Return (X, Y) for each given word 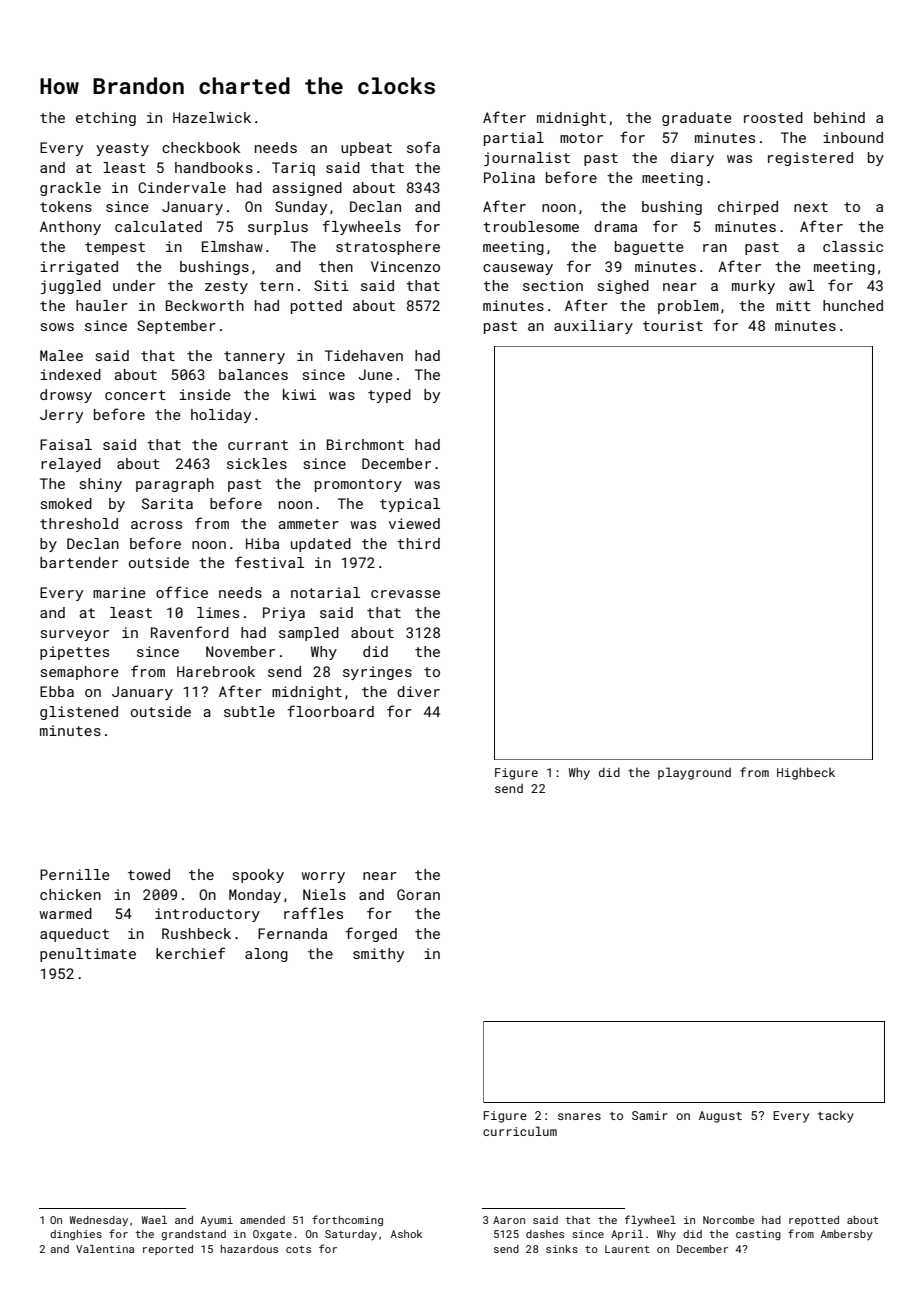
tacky (836, 1117)
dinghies (76, 1235)
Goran (418, 894)
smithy (378, 955)
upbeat (366, 149)
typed (389, 396)
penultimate (88, 955)
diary (692, 159)
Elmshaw (232, 246)
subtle (249, 711)
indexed (70, 374)
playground (694, 773)
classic (853, 246)
